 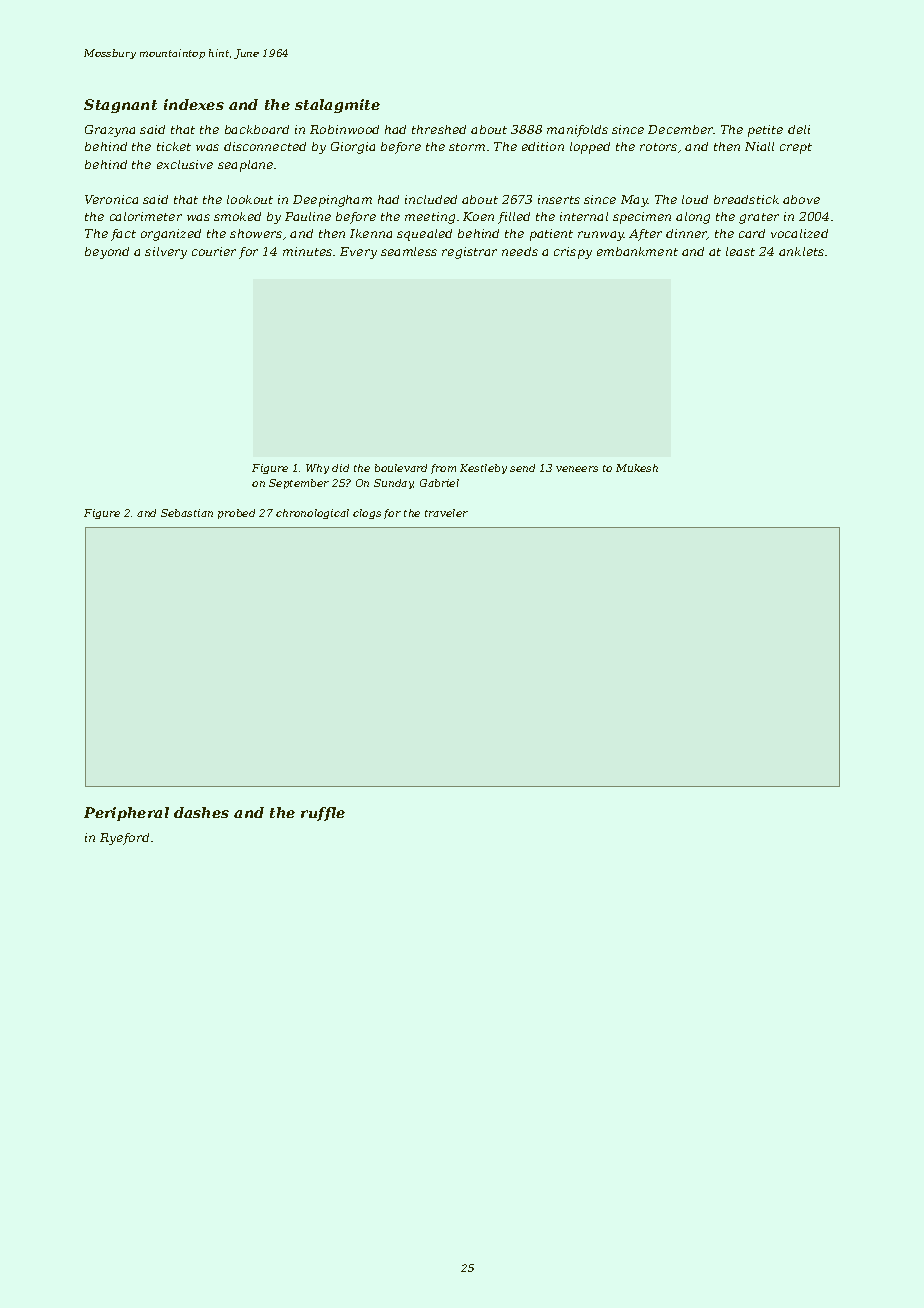 What do you see at coordinates (446, 513) in the document?
I see `traveler` at bounding box center [446, 513].
